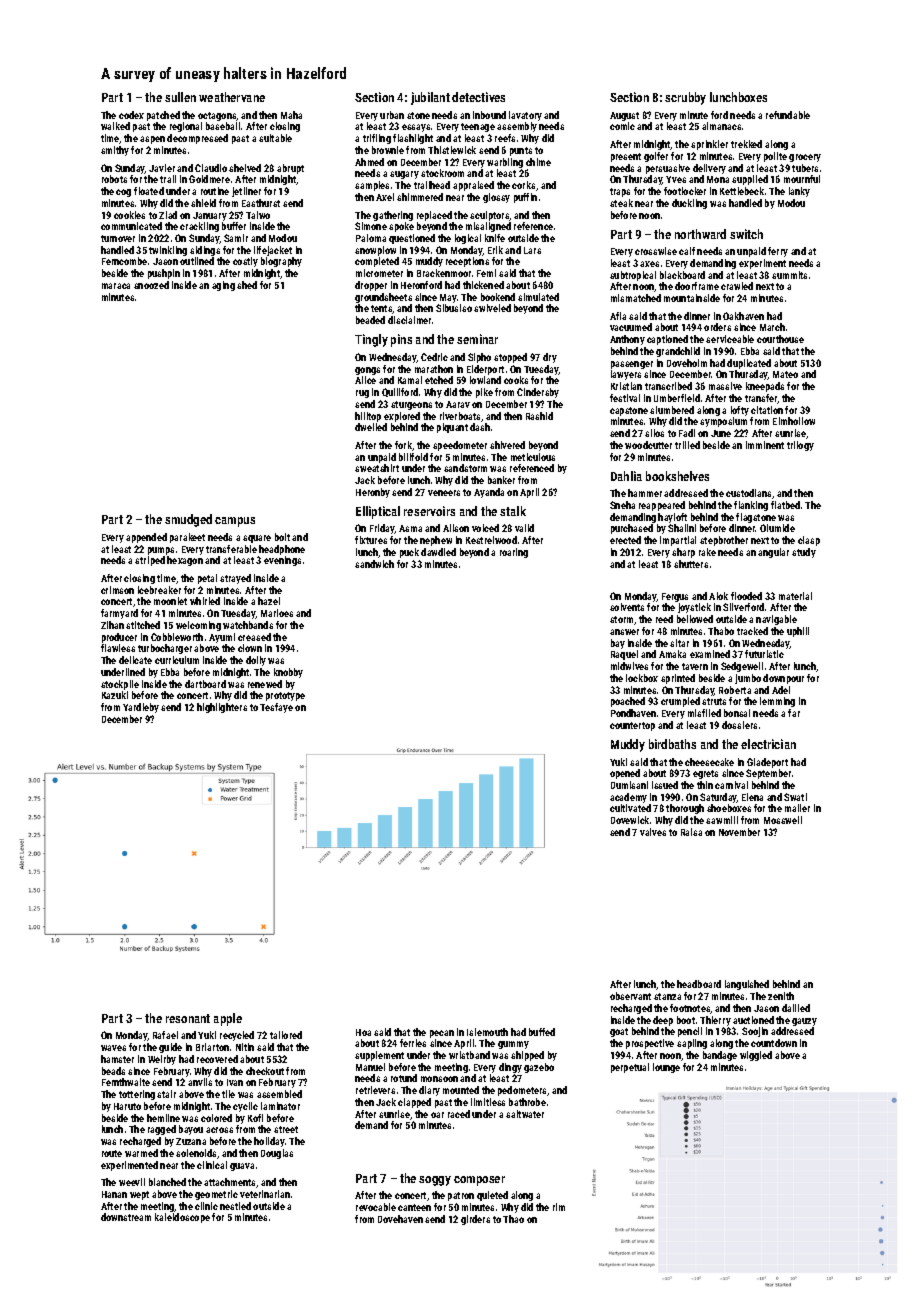  What do you see at coordinates (625, 774) in the screenshot?
I see `opened` at bounding box center [625, 774].
